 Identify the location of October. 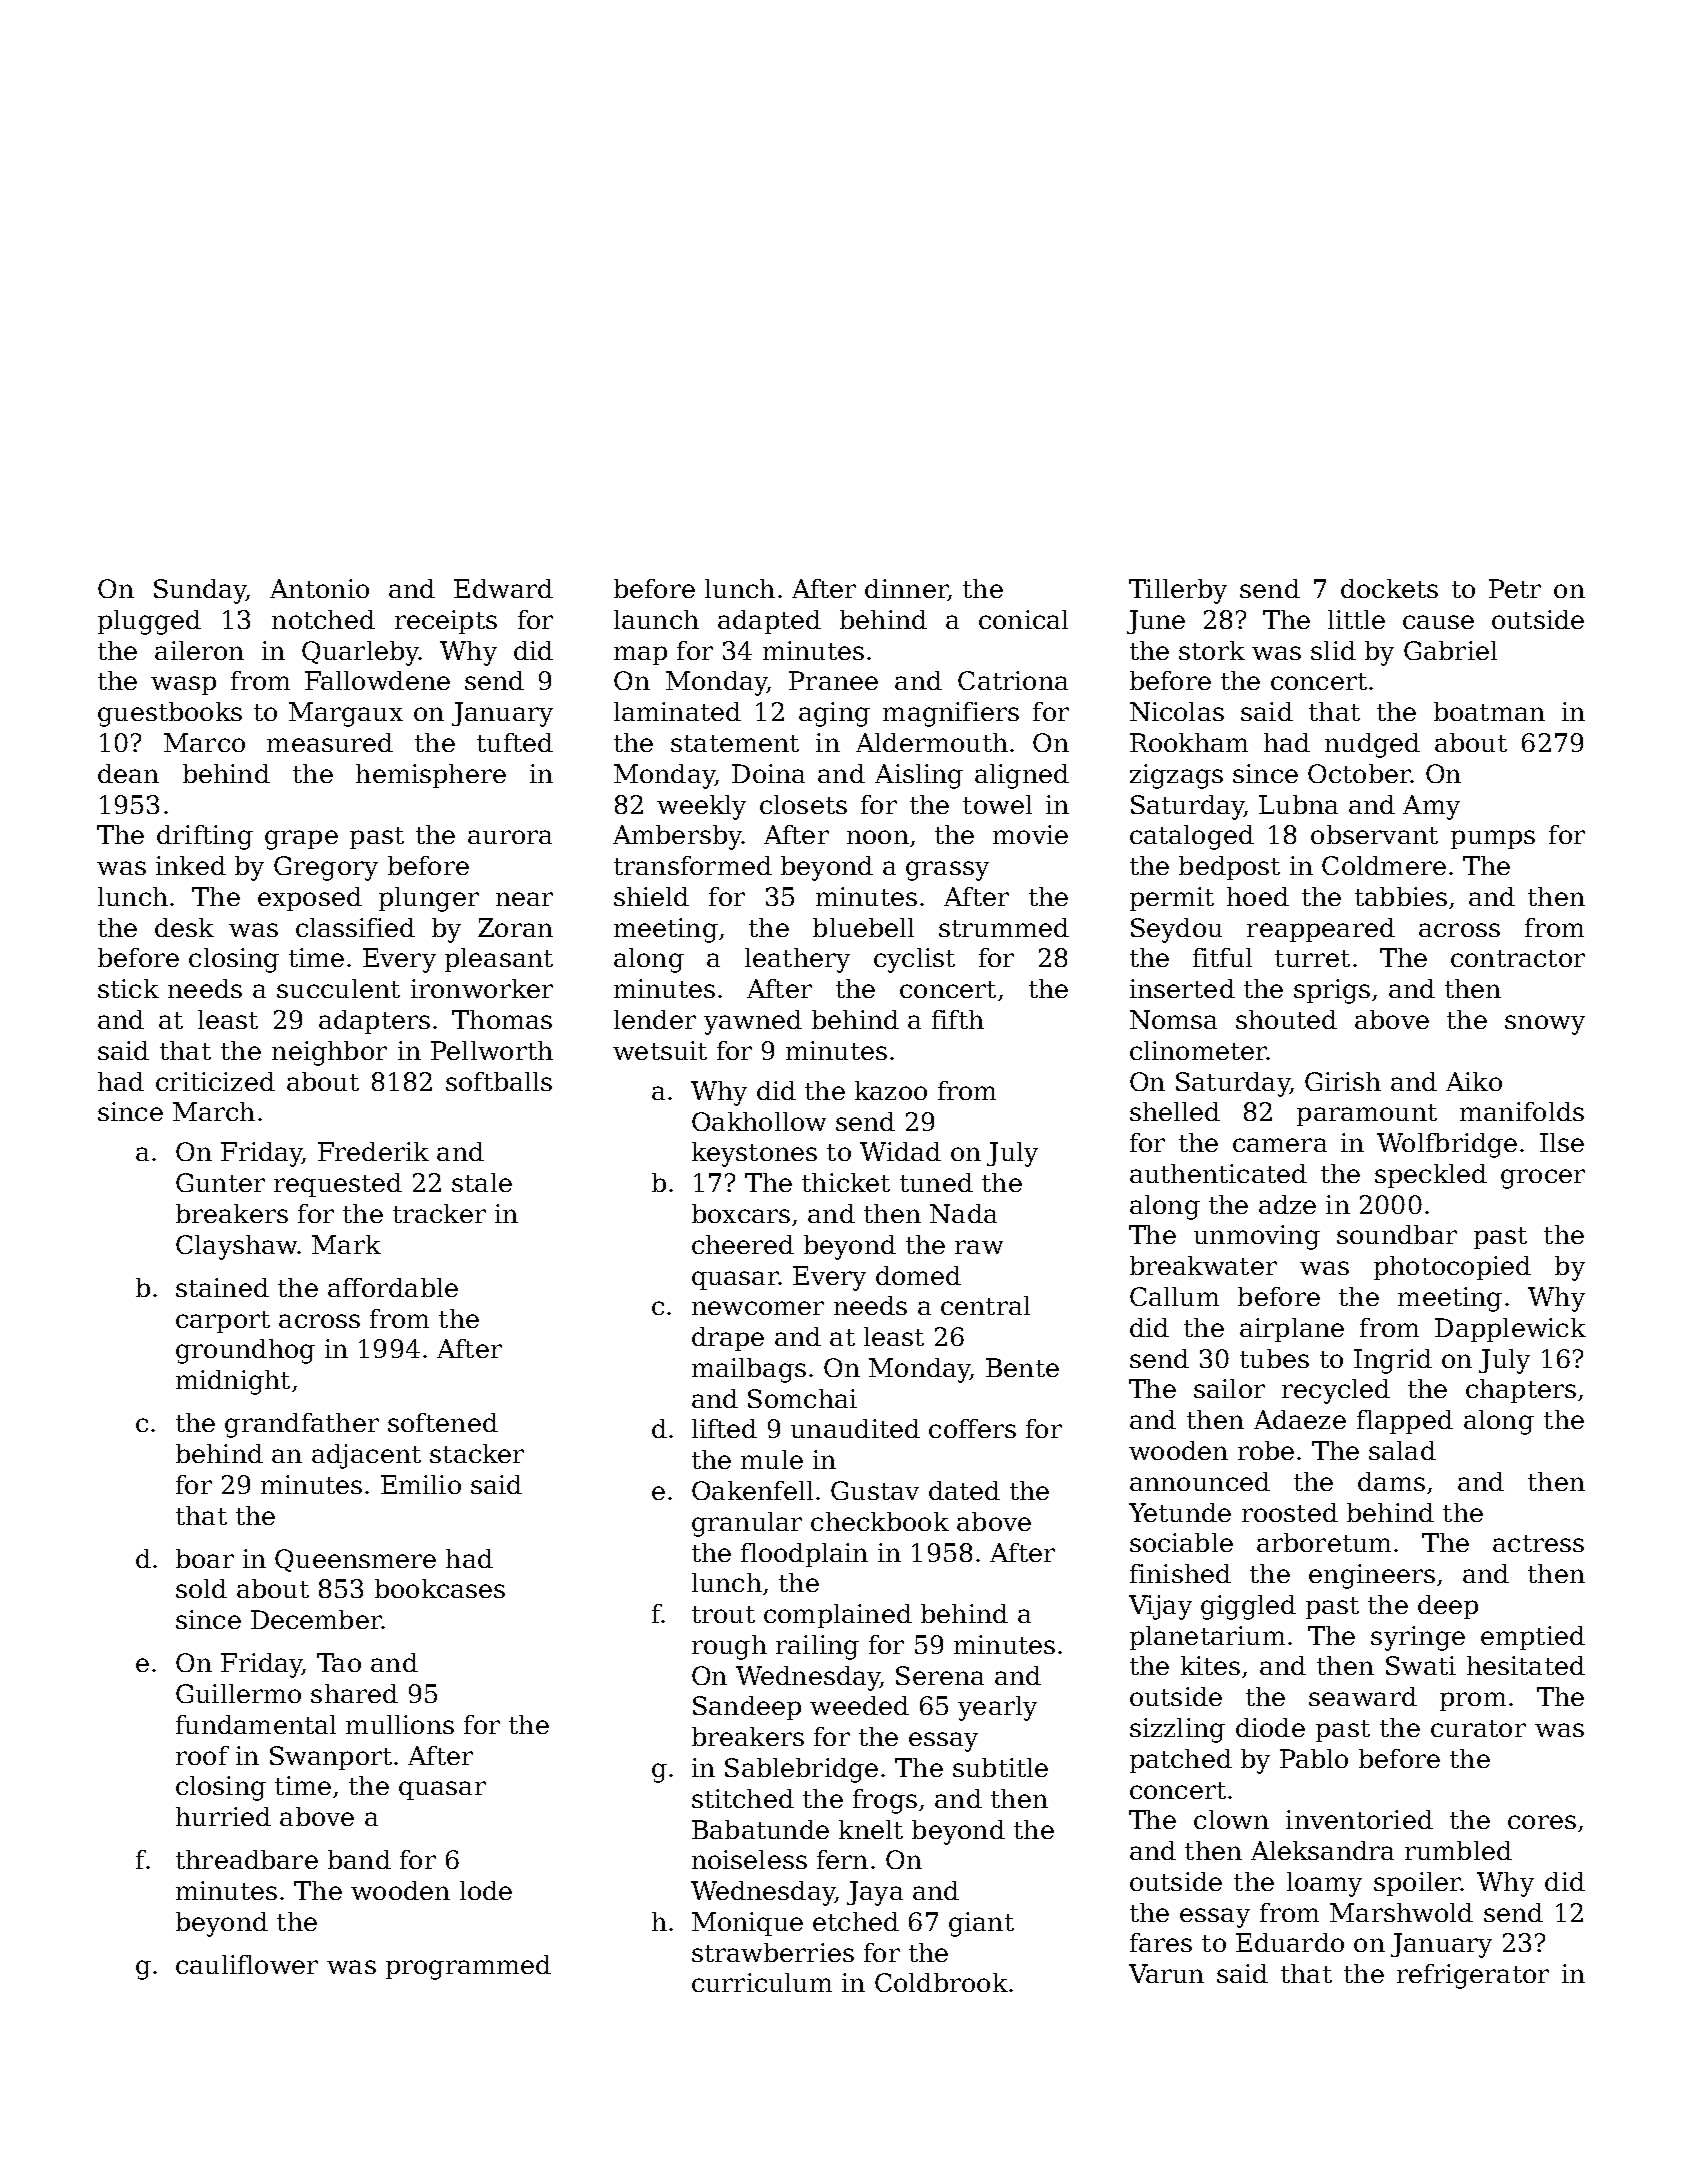
(1360, 773).
